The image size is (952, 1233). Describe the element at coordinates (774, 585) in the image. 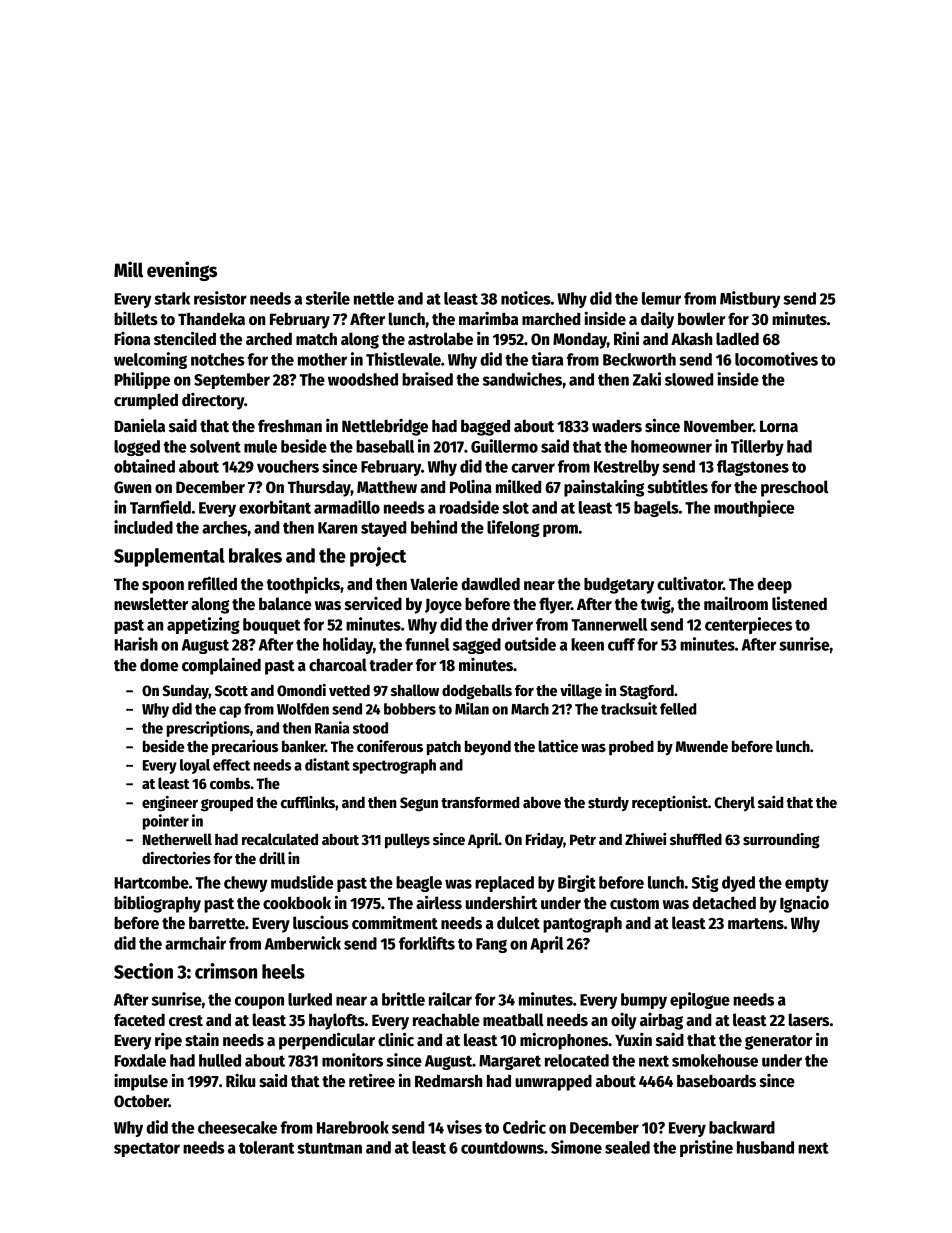

I see `deep` at that location.
